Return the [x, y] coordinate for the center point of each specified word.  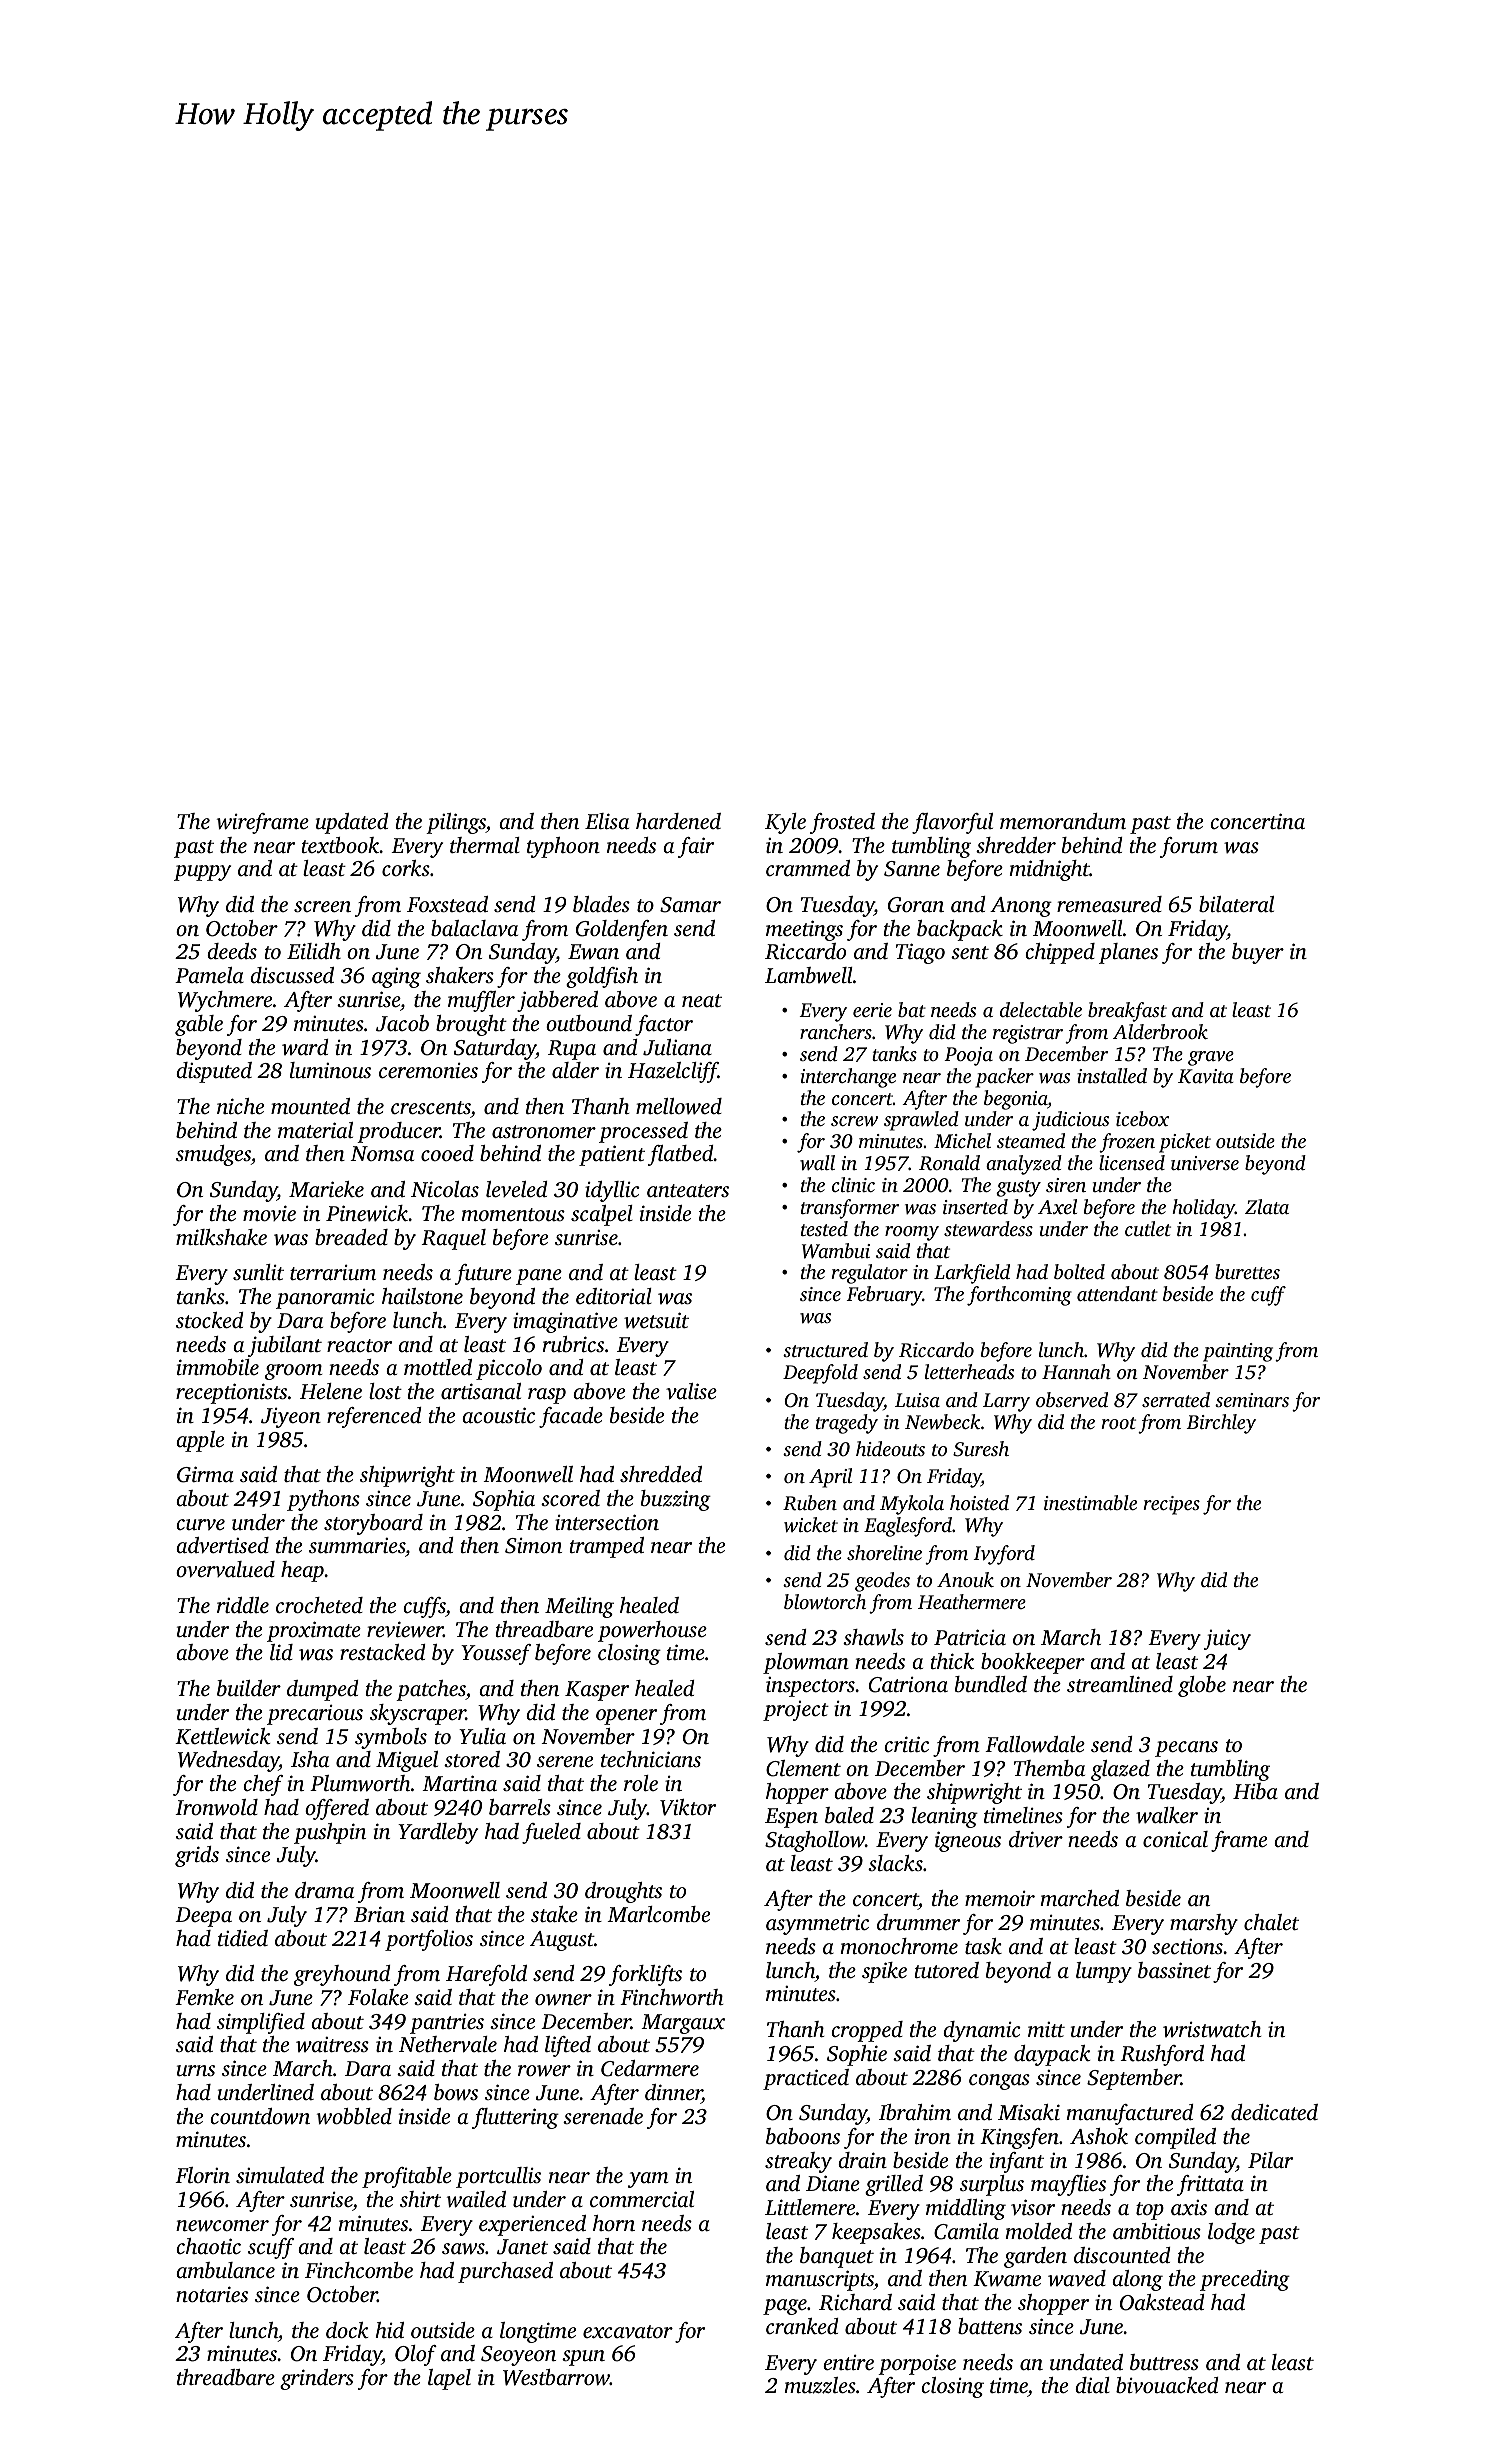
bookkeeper [1033, 1663]
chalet [1271, 1922]
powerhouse [652, 1631]
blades [601, 904]
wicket [811, 1525]
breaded [351, 1237]
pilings [456, 823]
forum [1189, 847]
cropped [867, 2031]
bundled [991, 1684]
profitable [407, 2177]
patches [431, 1690]
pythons [323, 1500]
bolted [1079, 1271]
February [884, 1296]
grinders [317, 2379]
